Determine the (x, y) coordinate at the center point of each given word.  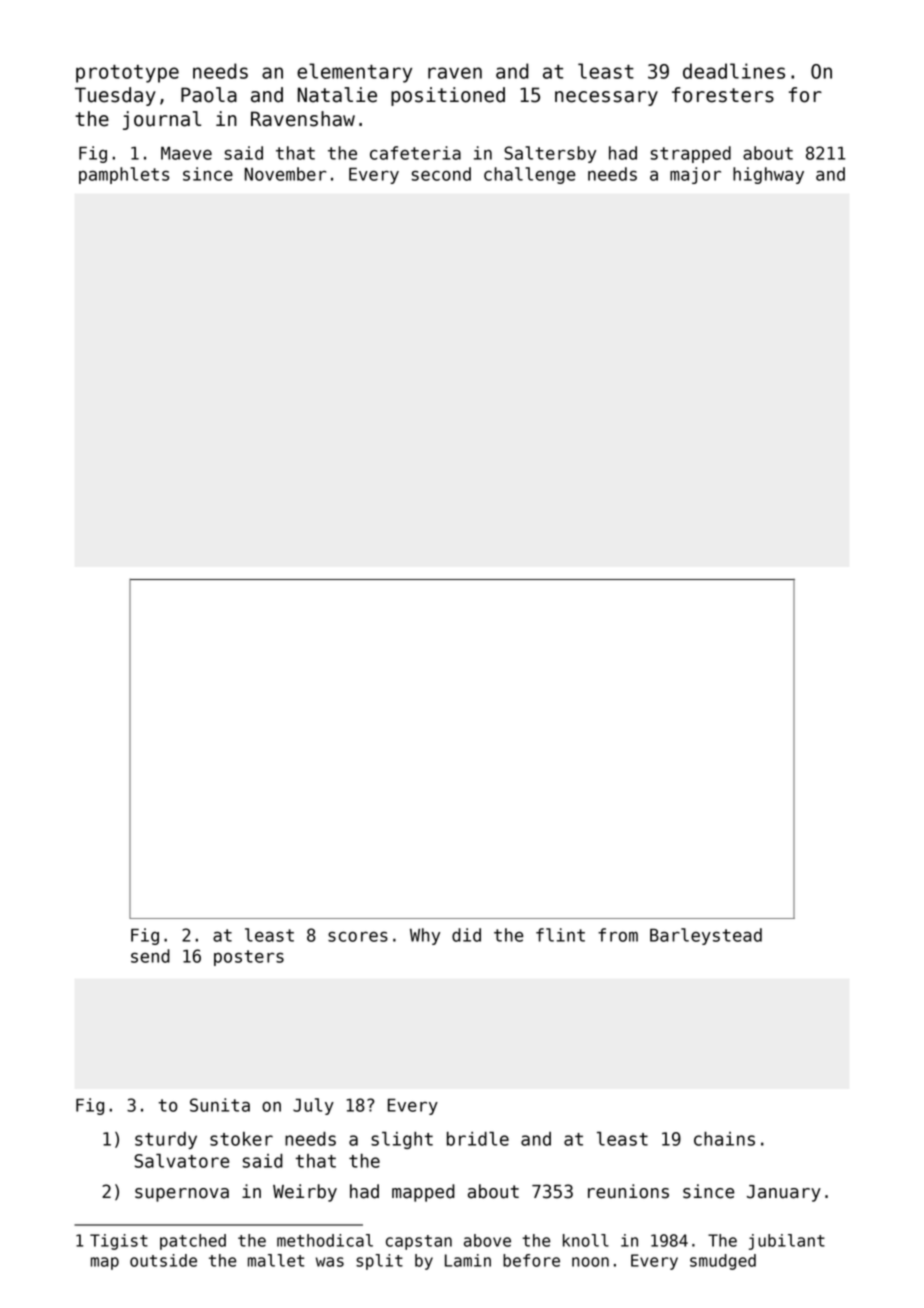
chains (724, 1139)
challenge (530, 175)
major (695, 175)
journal (162, 120)
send (150, 956)
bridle (478, 1139)
